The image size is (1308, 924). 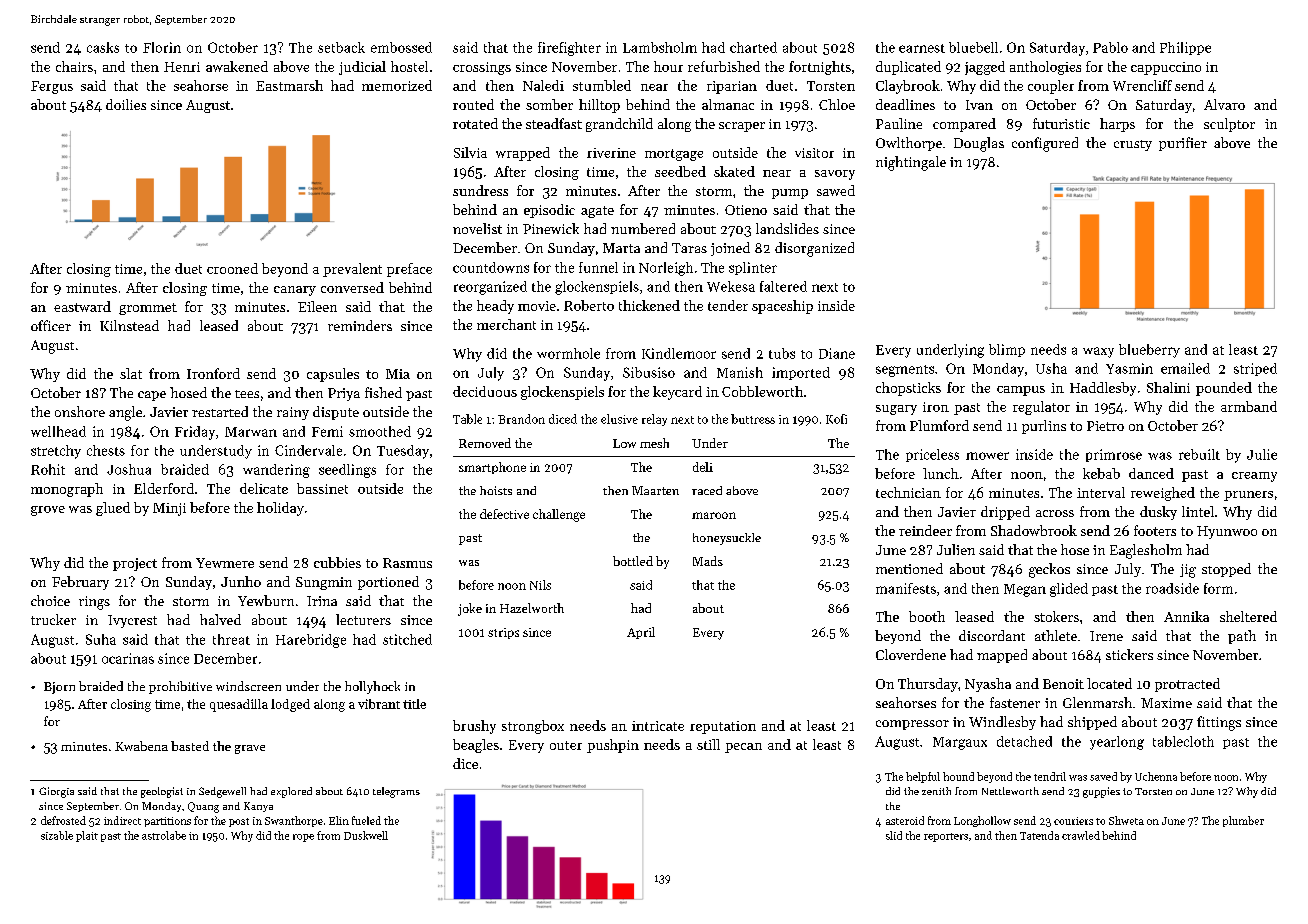 What do you see at coordinates (660, 47) in the document?
I see `Lambsholm` at bounding box center [660, 47].
